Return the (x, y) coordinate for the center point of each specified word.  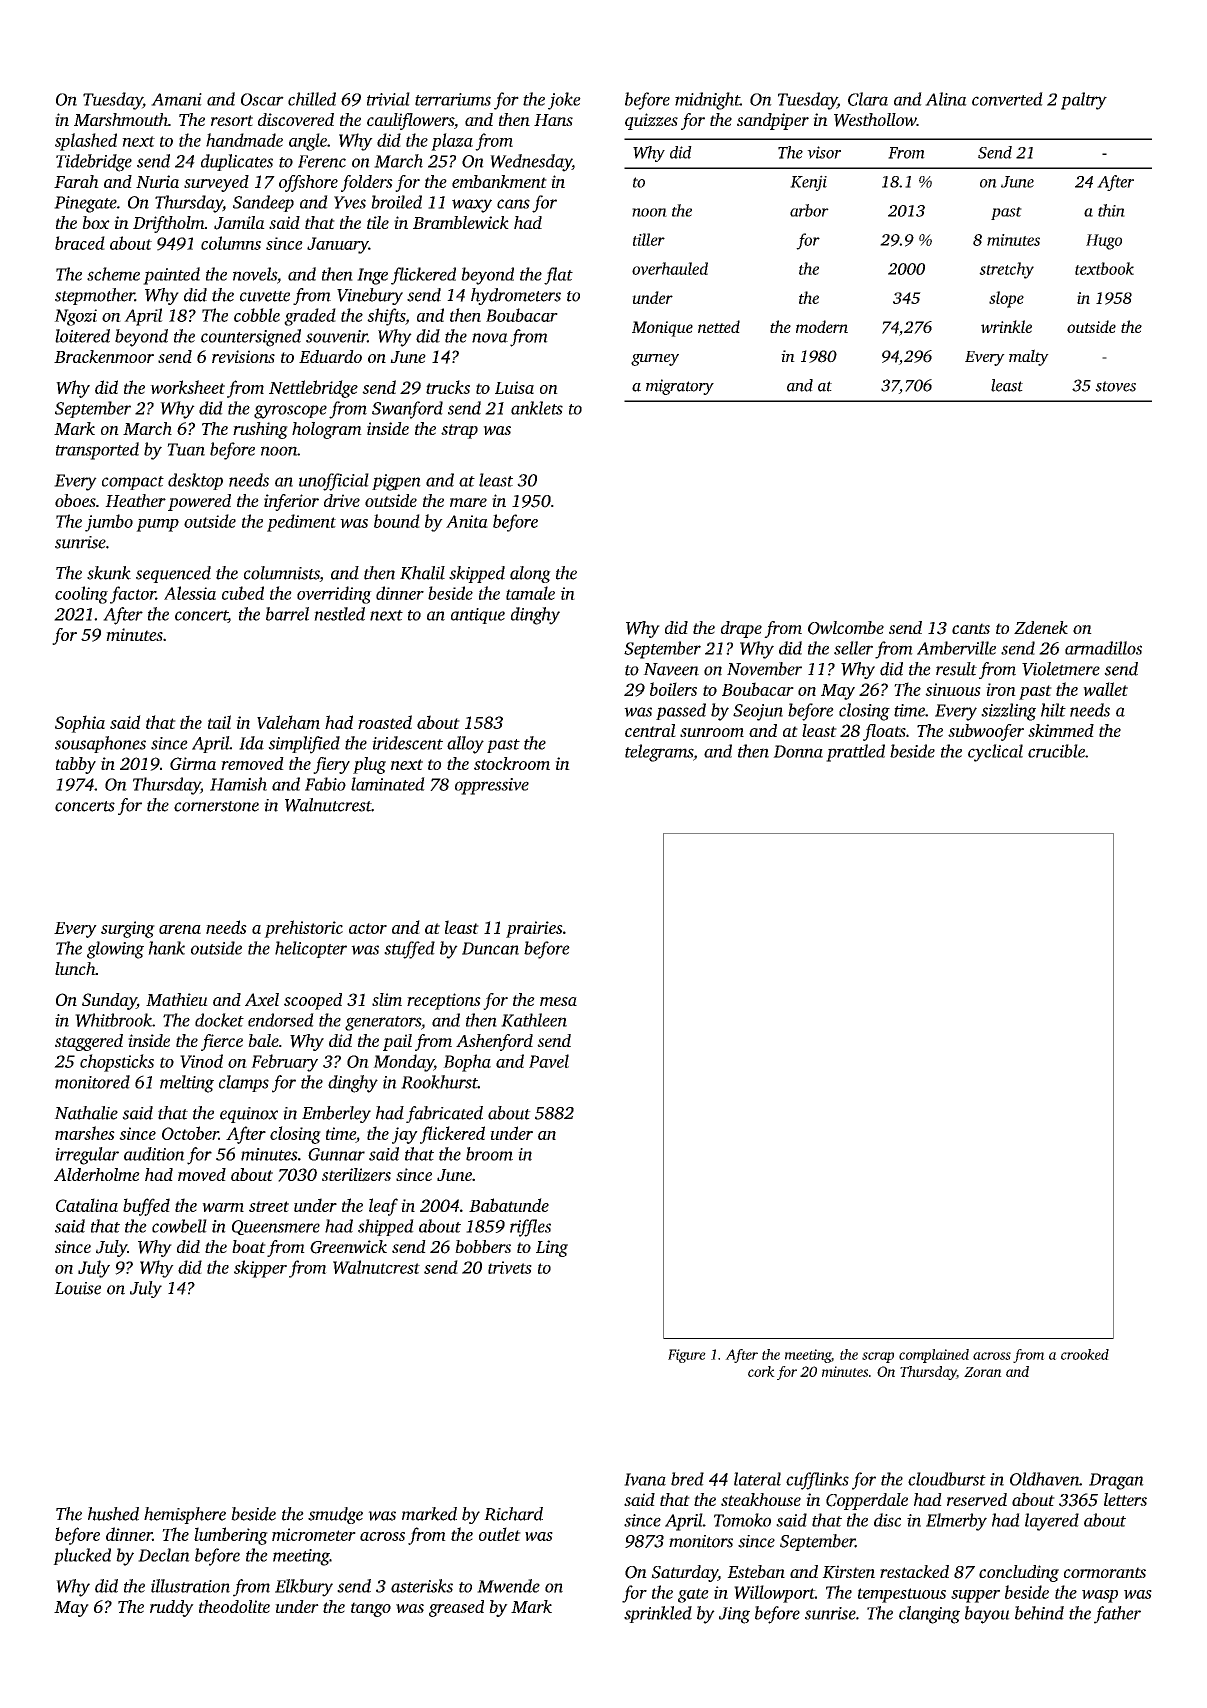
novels (255, 274)
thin (1111, 210)
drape (741, 629)
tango (371, 1609)
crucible (1056, 751)
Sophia (80, 724)
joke (564, 101)
